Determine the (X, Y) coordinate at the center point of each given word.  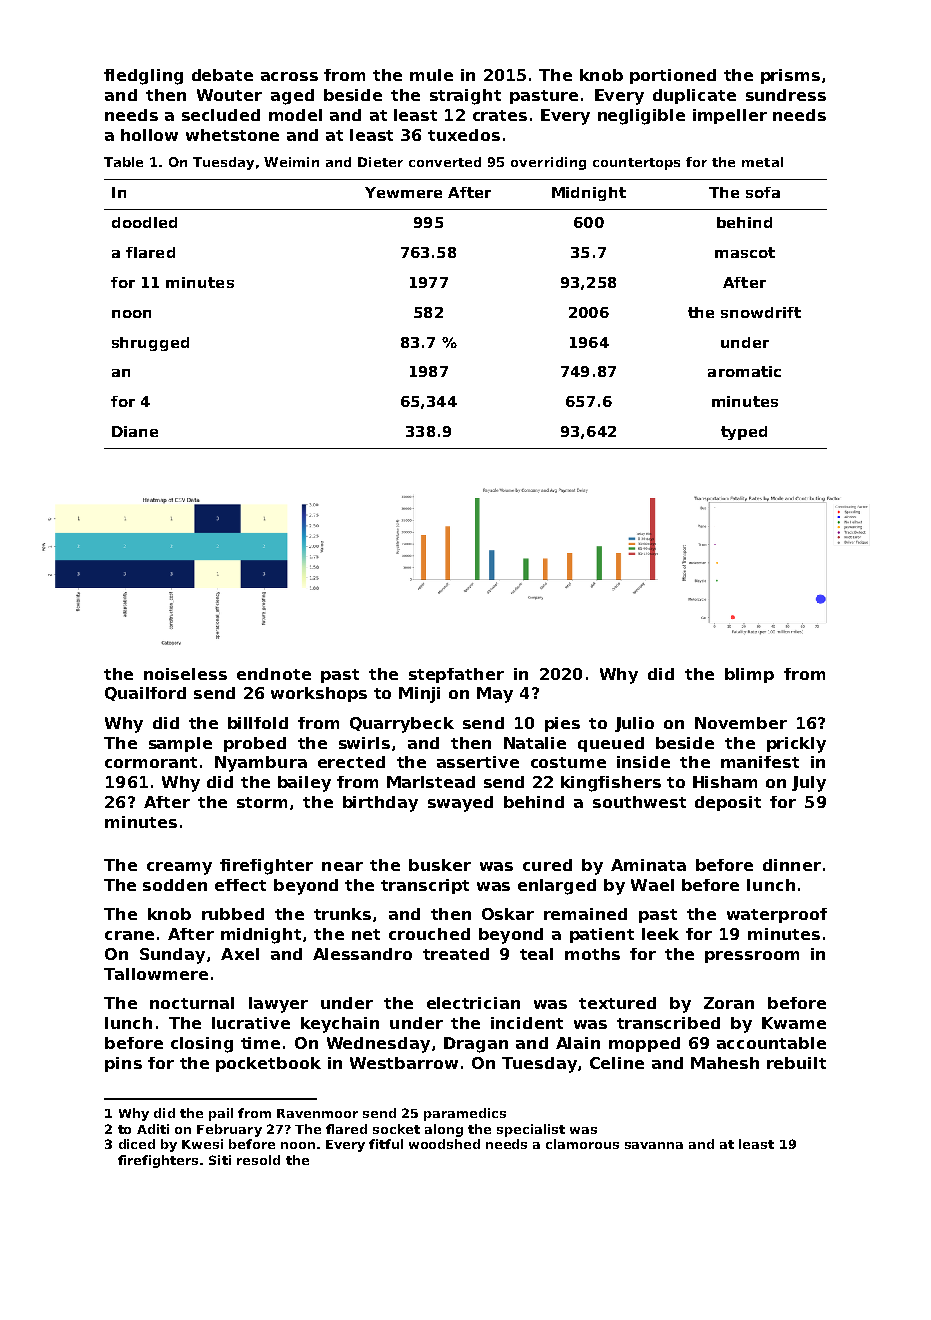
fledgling (143, 77)
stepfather (456, 675)
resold (258, 1160)
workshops (319, 694)
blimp (749, 675)
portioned (673, 76)
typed (744, 433)
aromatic (744, 371)
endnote (274, 674)
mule (431, 75)
